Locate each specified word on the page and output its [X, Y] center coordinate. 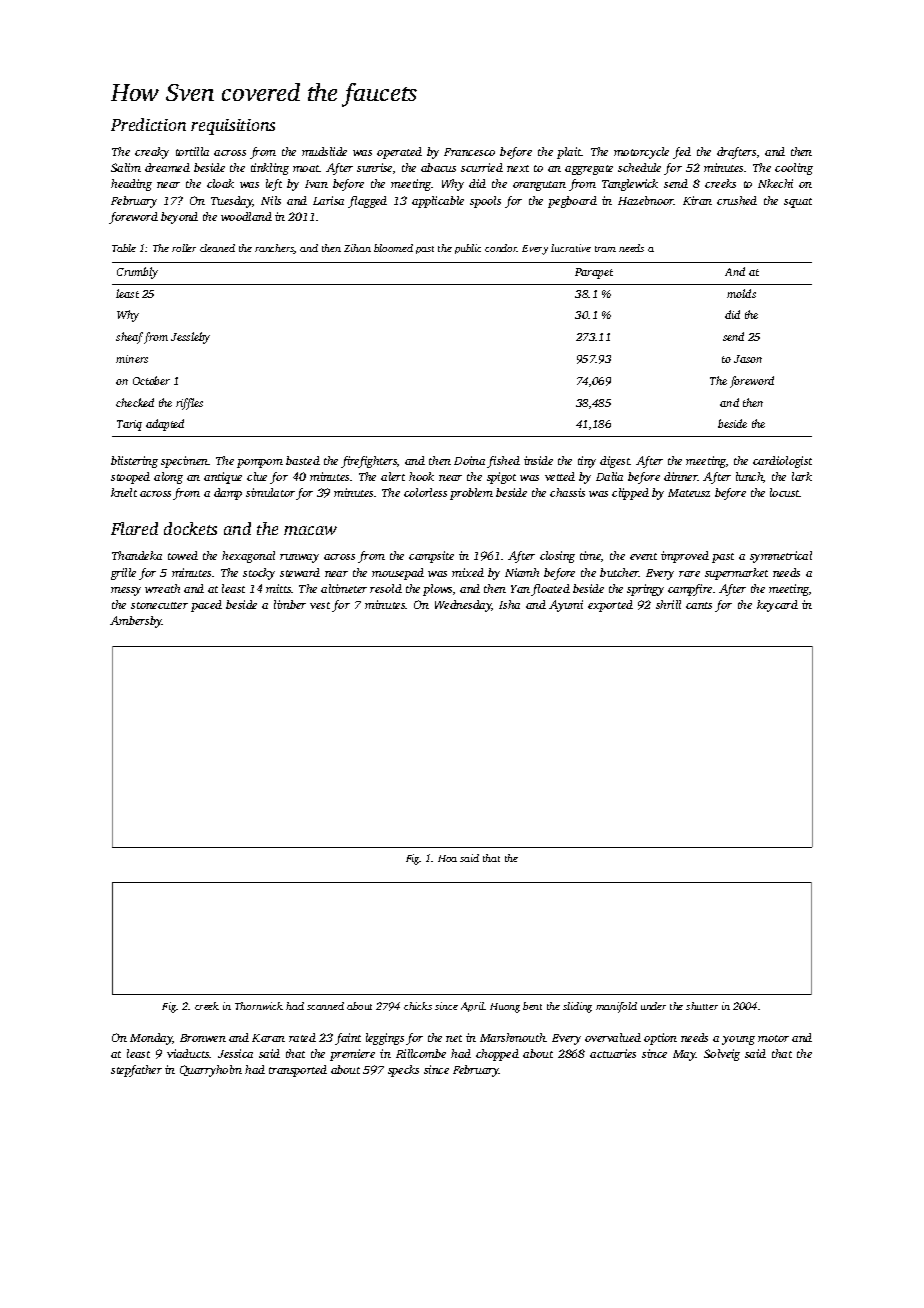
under [653, 1006]
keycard [777, 606]
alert [393, 476]
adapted [165, 425]
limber [290, 604]
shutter [702, 1006]
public [468, 249]
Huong [505, 1008]
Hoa [447, 858]
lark [802, 476]
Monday [151, 1039]
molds [741, 293]
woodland [246, 216]
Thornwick [259, 1006]
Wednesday [463, 606]
